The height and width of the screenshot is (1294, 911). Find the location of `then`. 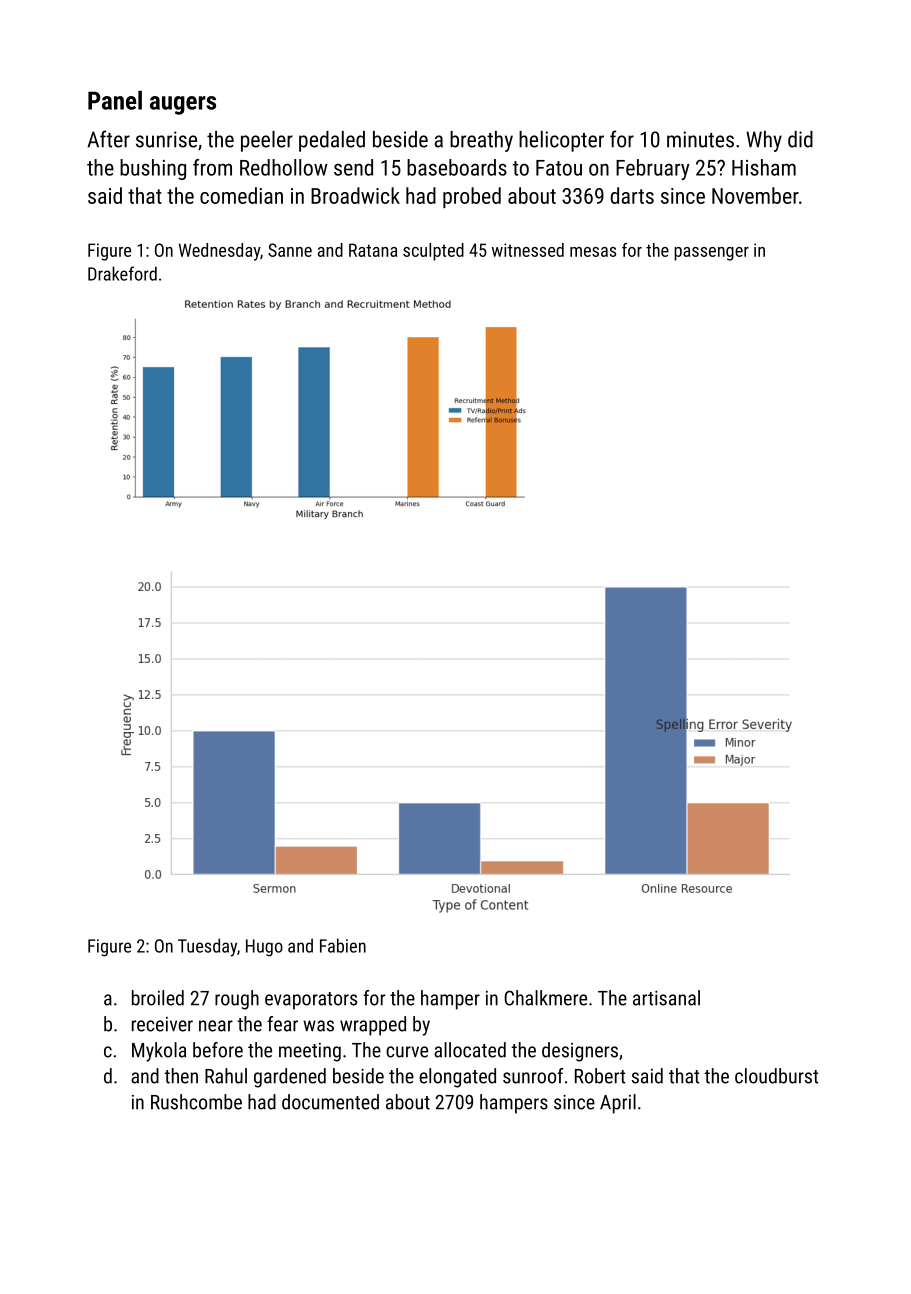

then is located at coordinates (181, 1076).
